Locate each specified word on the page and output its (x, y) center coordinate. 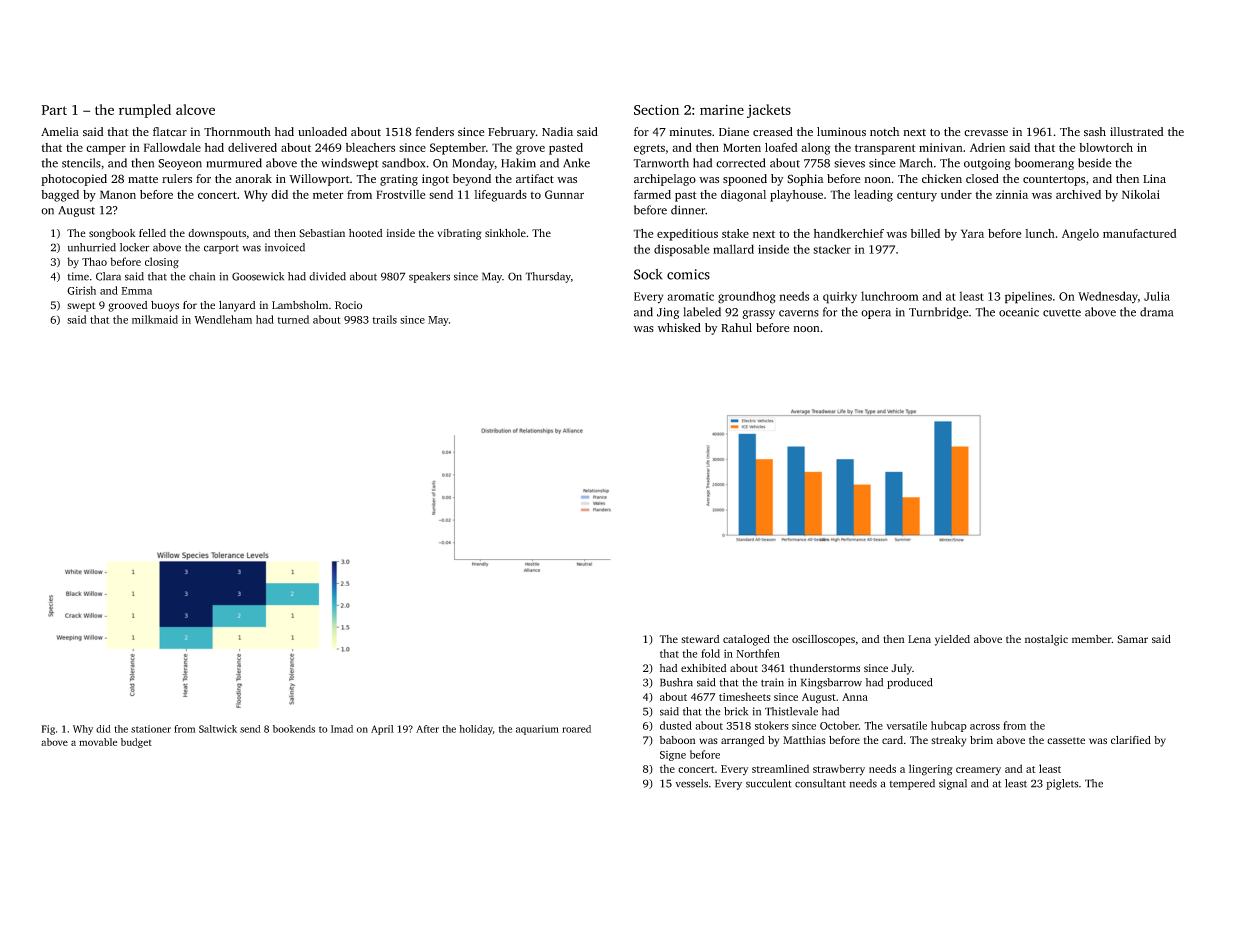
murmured (234, 163)
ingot (435, 180)
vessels (691, 783)
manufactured (1140, 233)
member (1092, 639)
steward (700, 639)
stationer (151, 729)
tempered (912, 784)
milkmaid (155, 319)
